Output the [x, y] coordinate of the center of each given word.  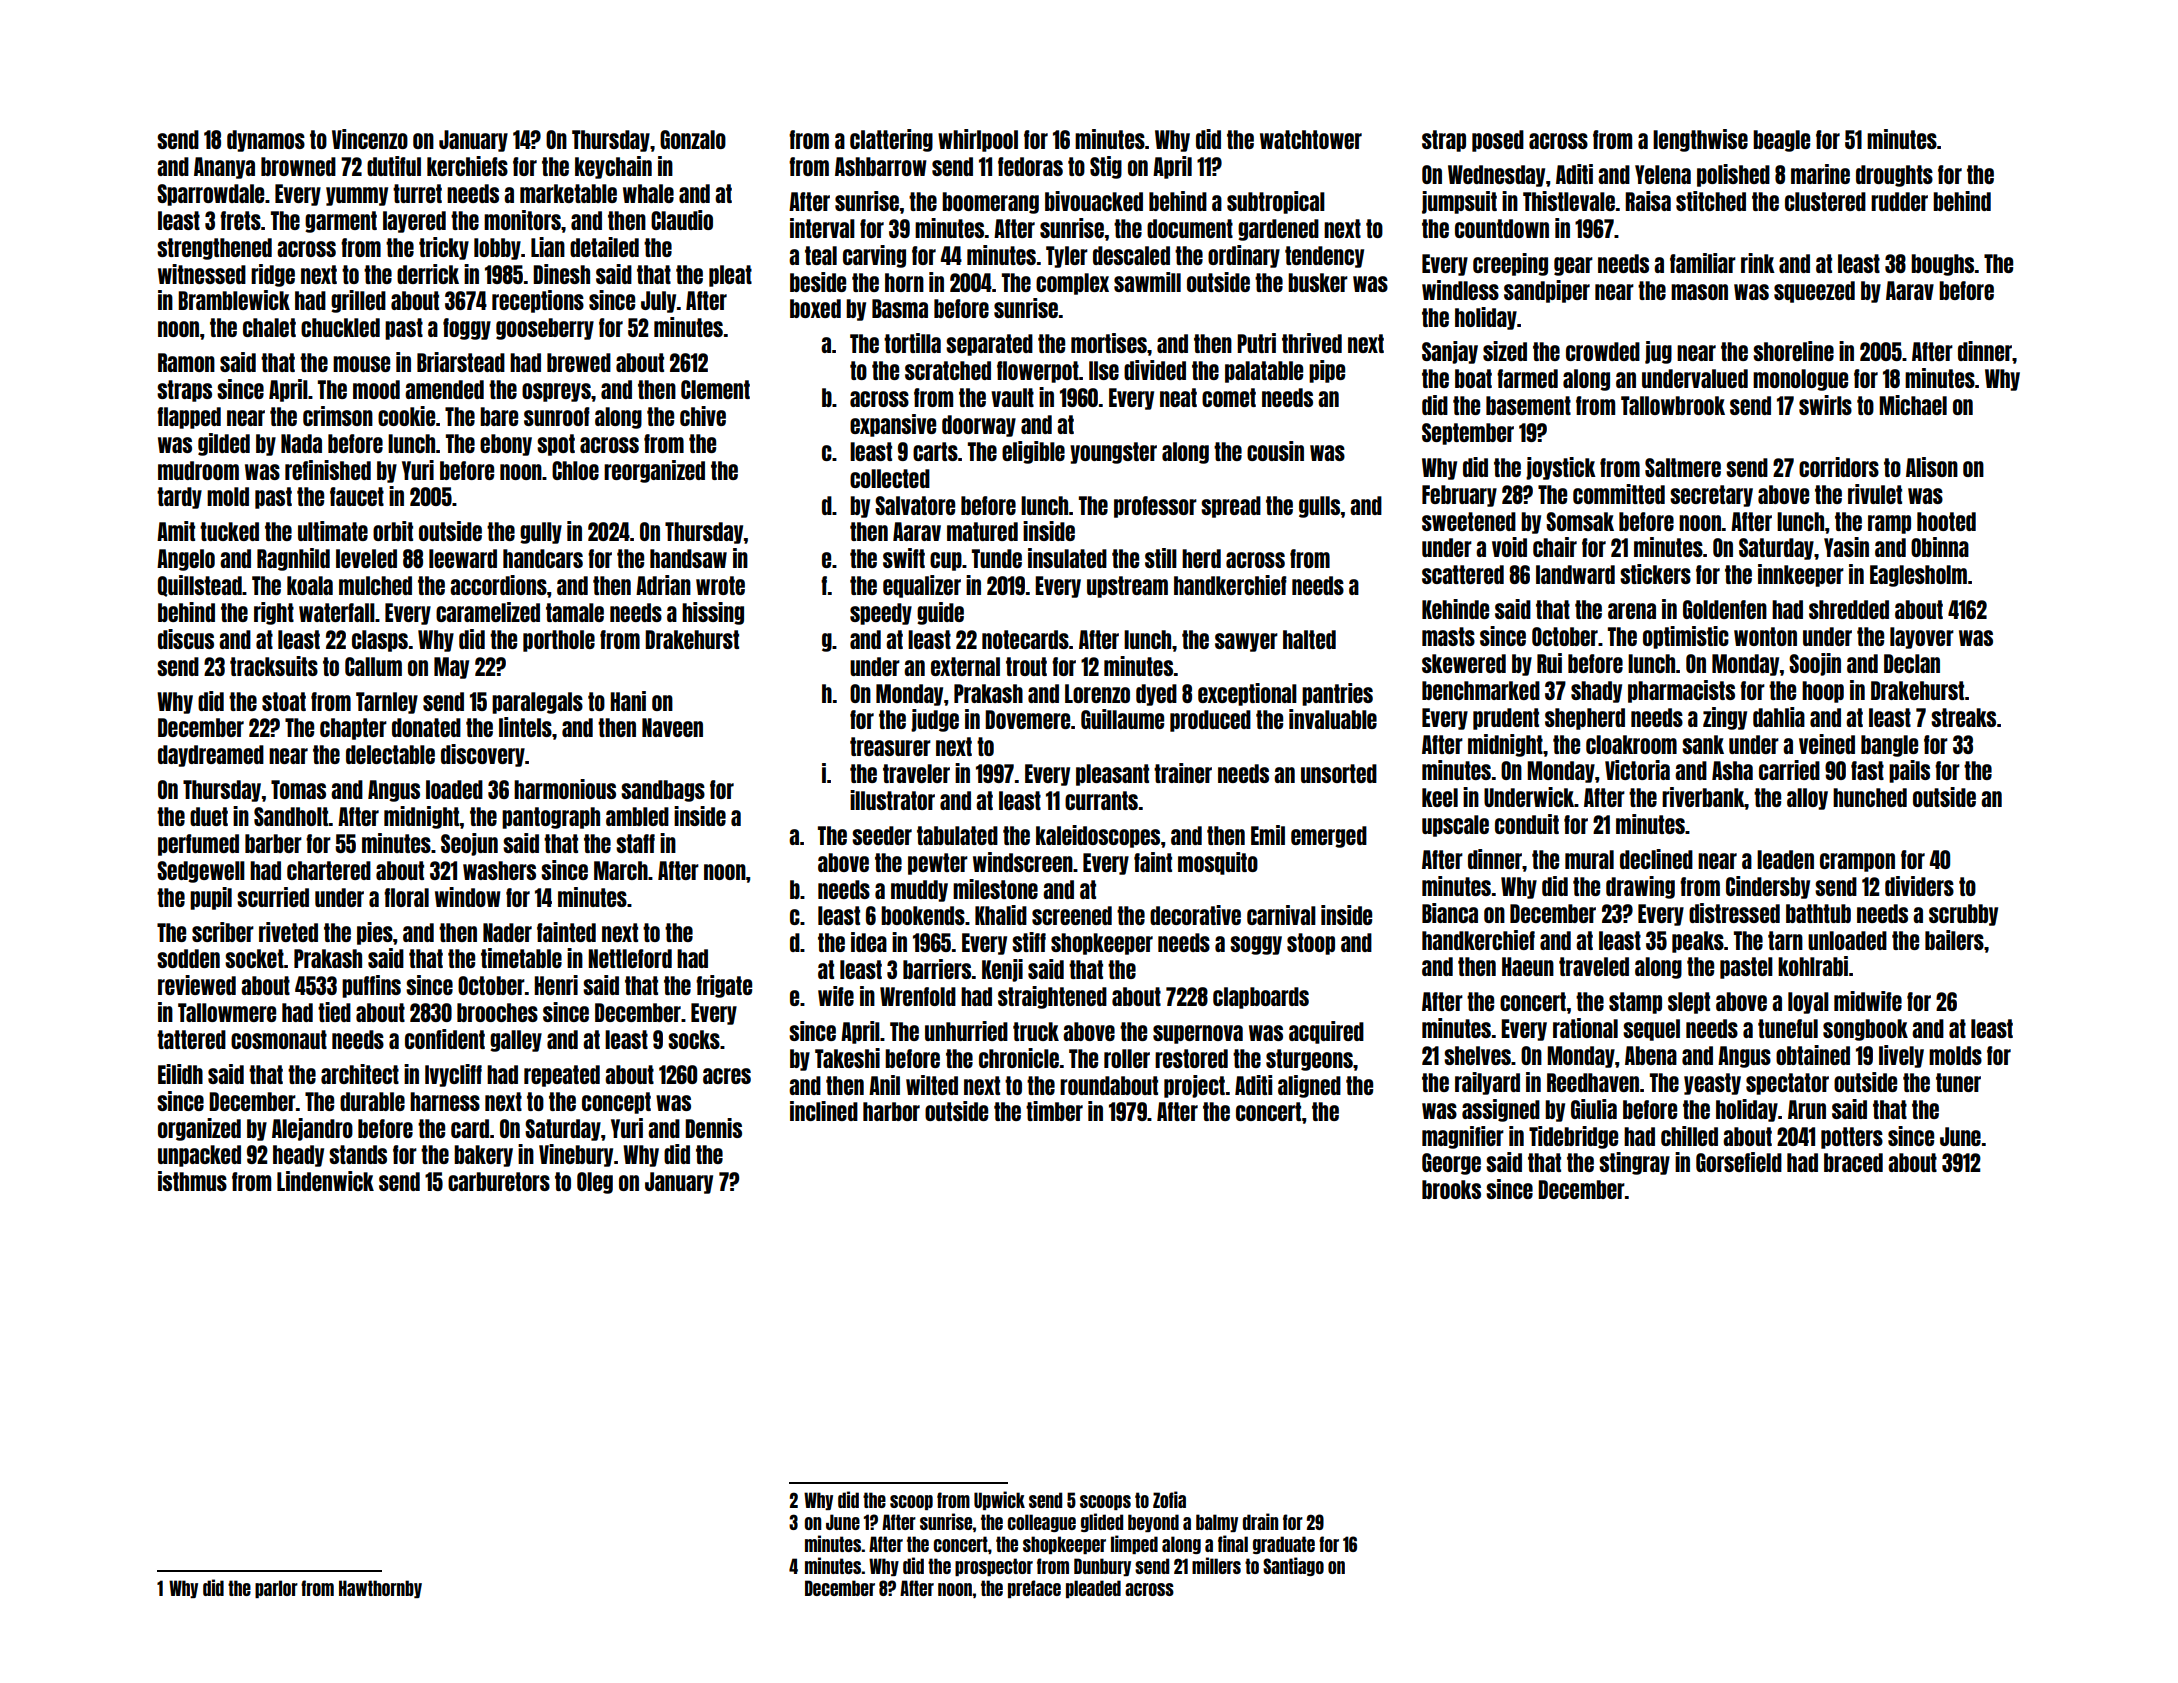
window [468, 897]
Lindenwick [325, 1181]
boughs [1942, 265]
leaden [1785, 859]
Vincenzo [370, 139]
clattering [891, 140]
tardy [179, 498]
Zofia [1169, 1499]
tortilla [912, 343]
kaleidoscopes [1098, 836]
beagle [1781, 141]
